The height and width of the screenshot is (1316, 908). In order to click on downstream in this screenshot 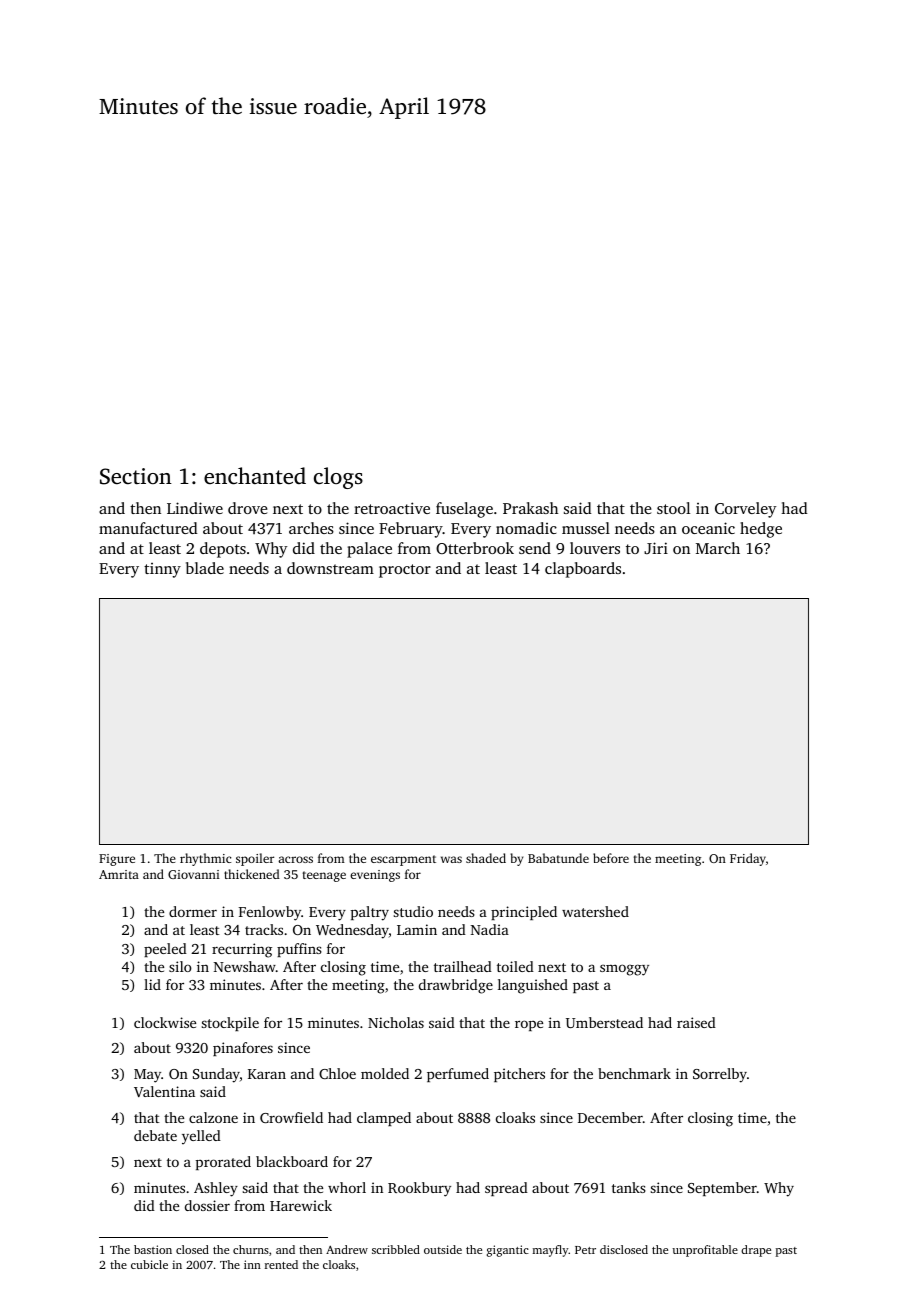, I will do `click(330, 568)`.
